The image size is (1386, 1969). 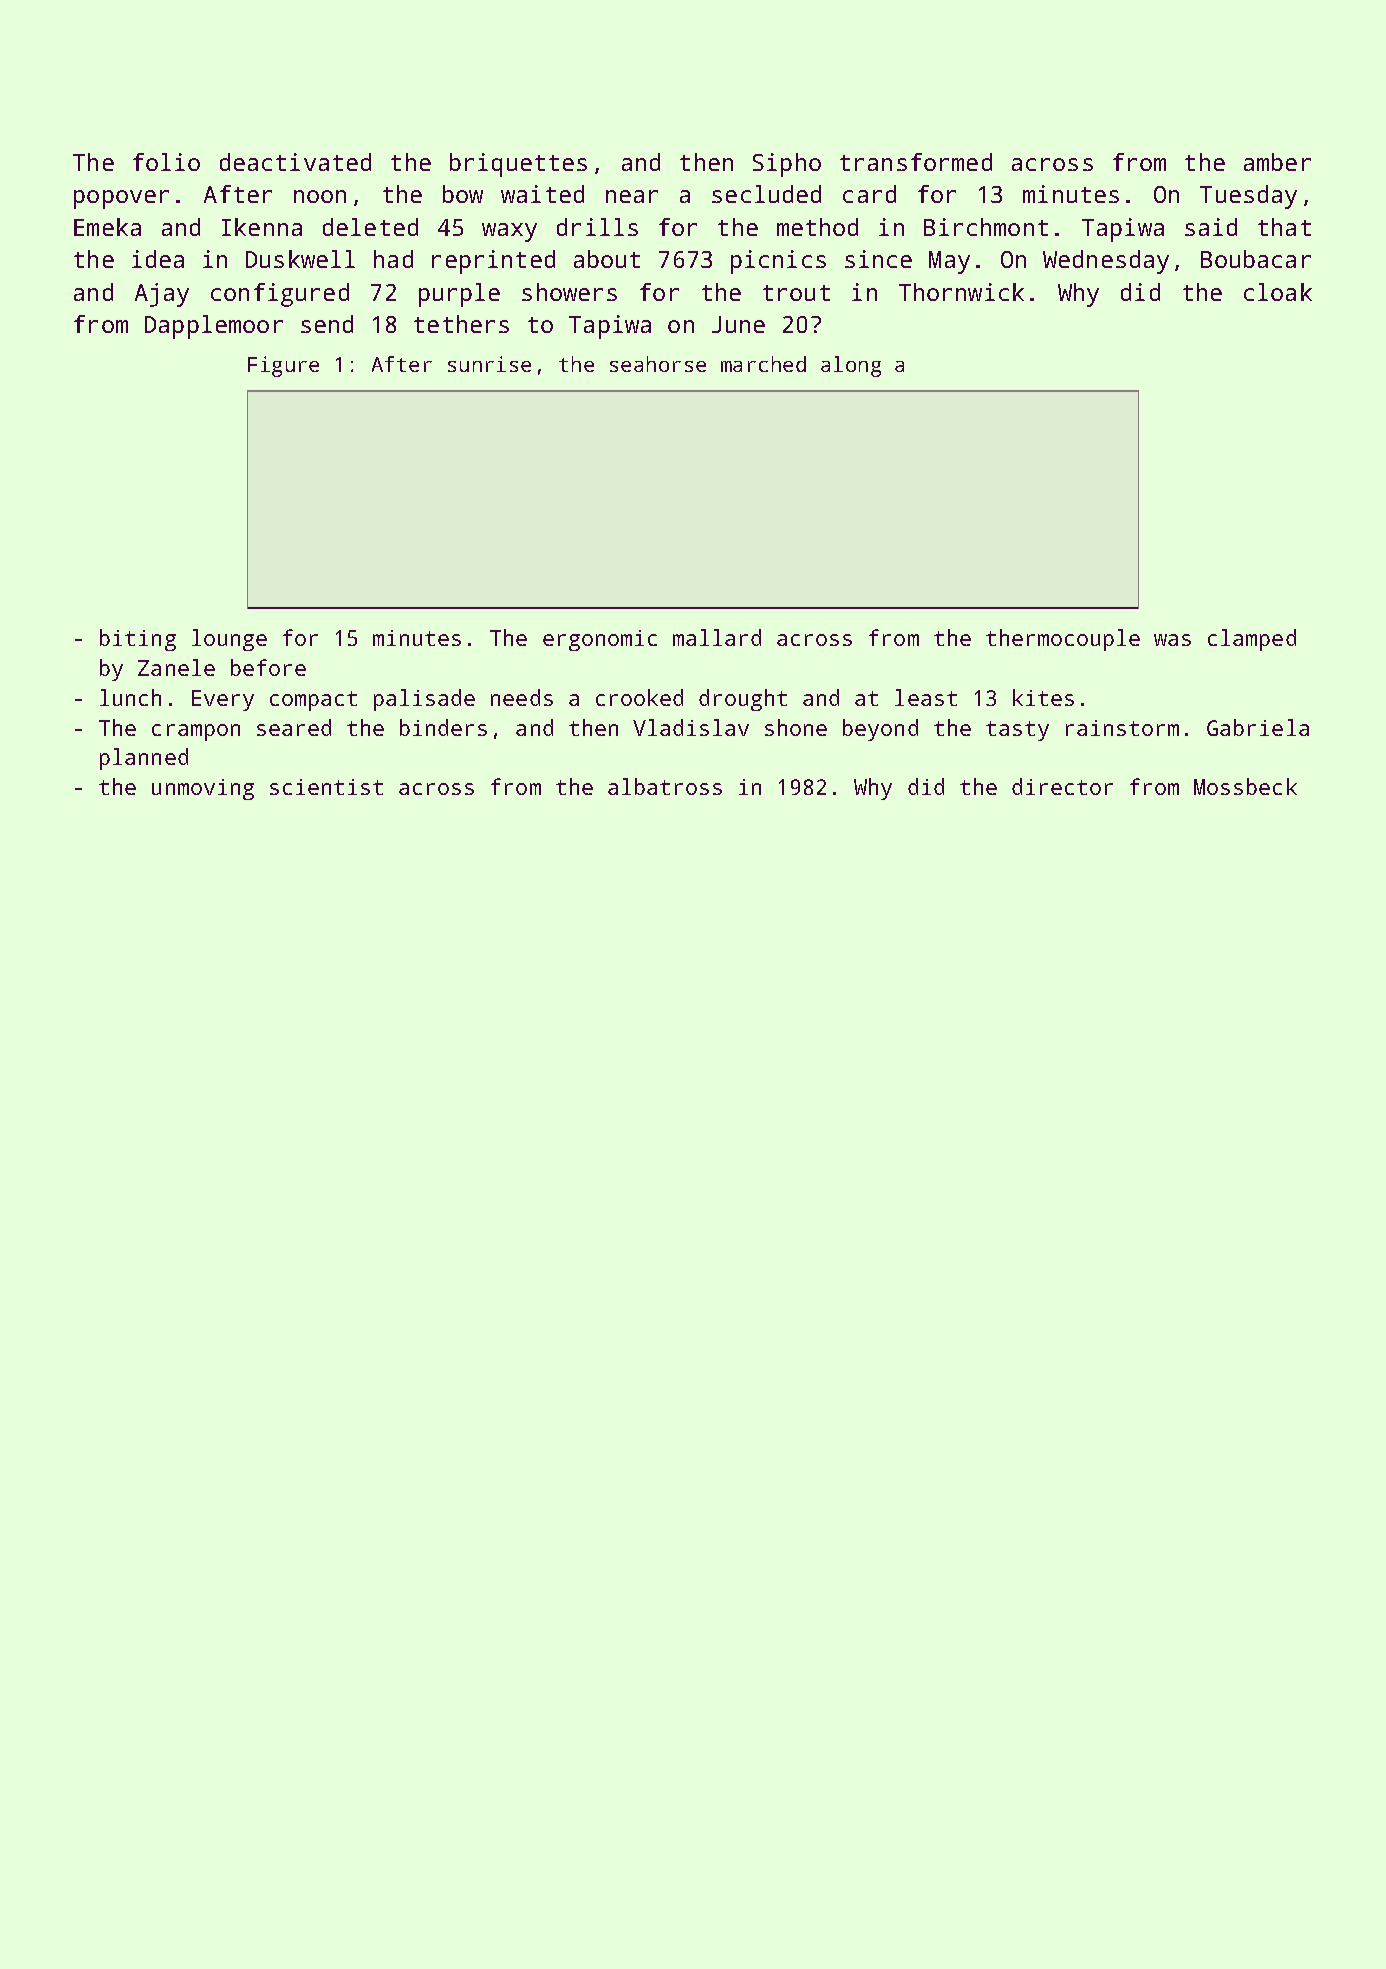 What do you see at coordinates (717, 637) in the screenshot?
I see `mallard` at bounding box center [717, 637].
